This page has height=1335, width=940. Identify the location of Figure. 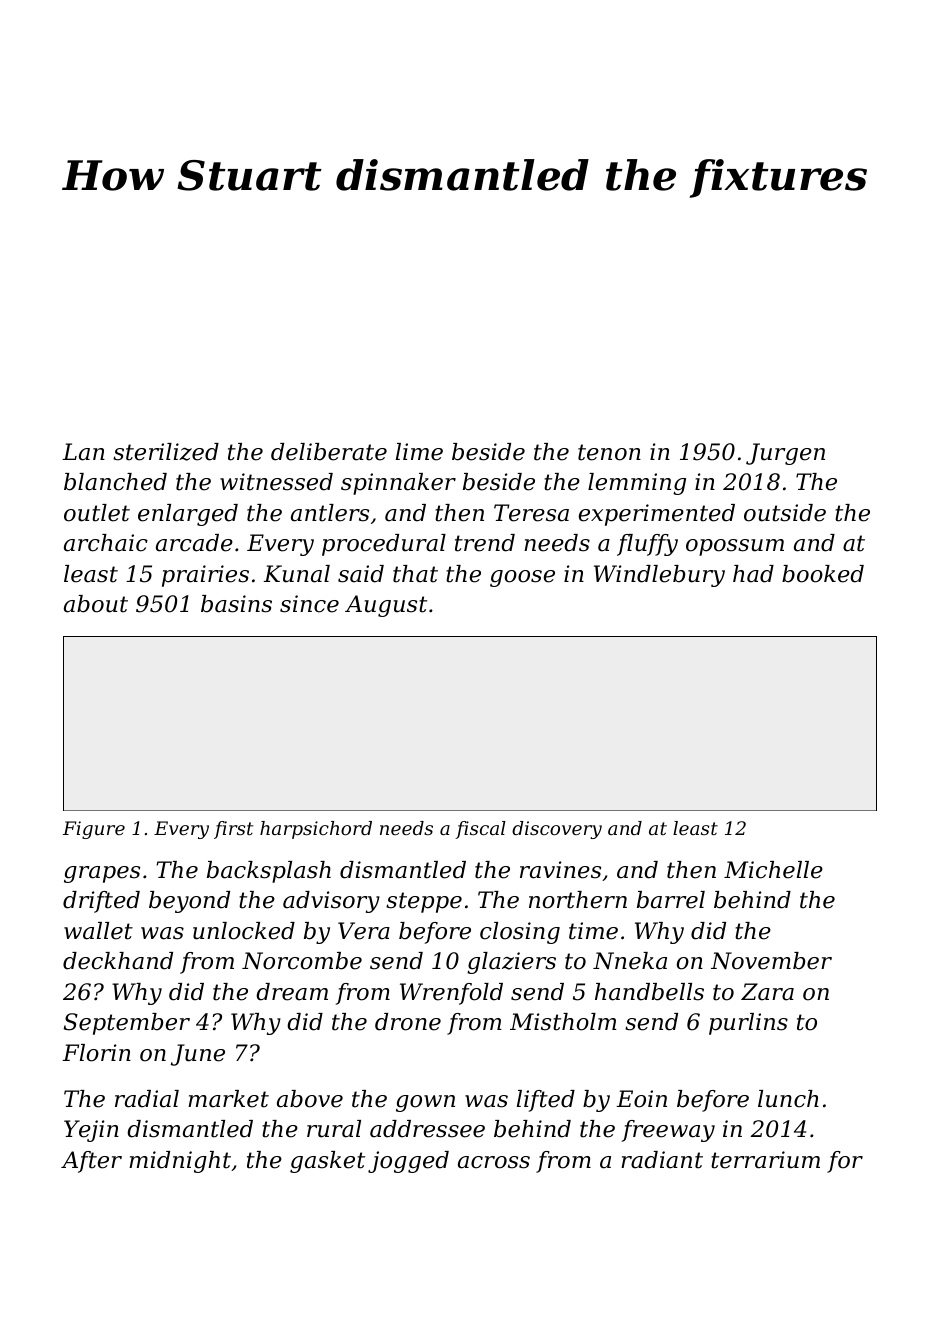
(94, 830).
